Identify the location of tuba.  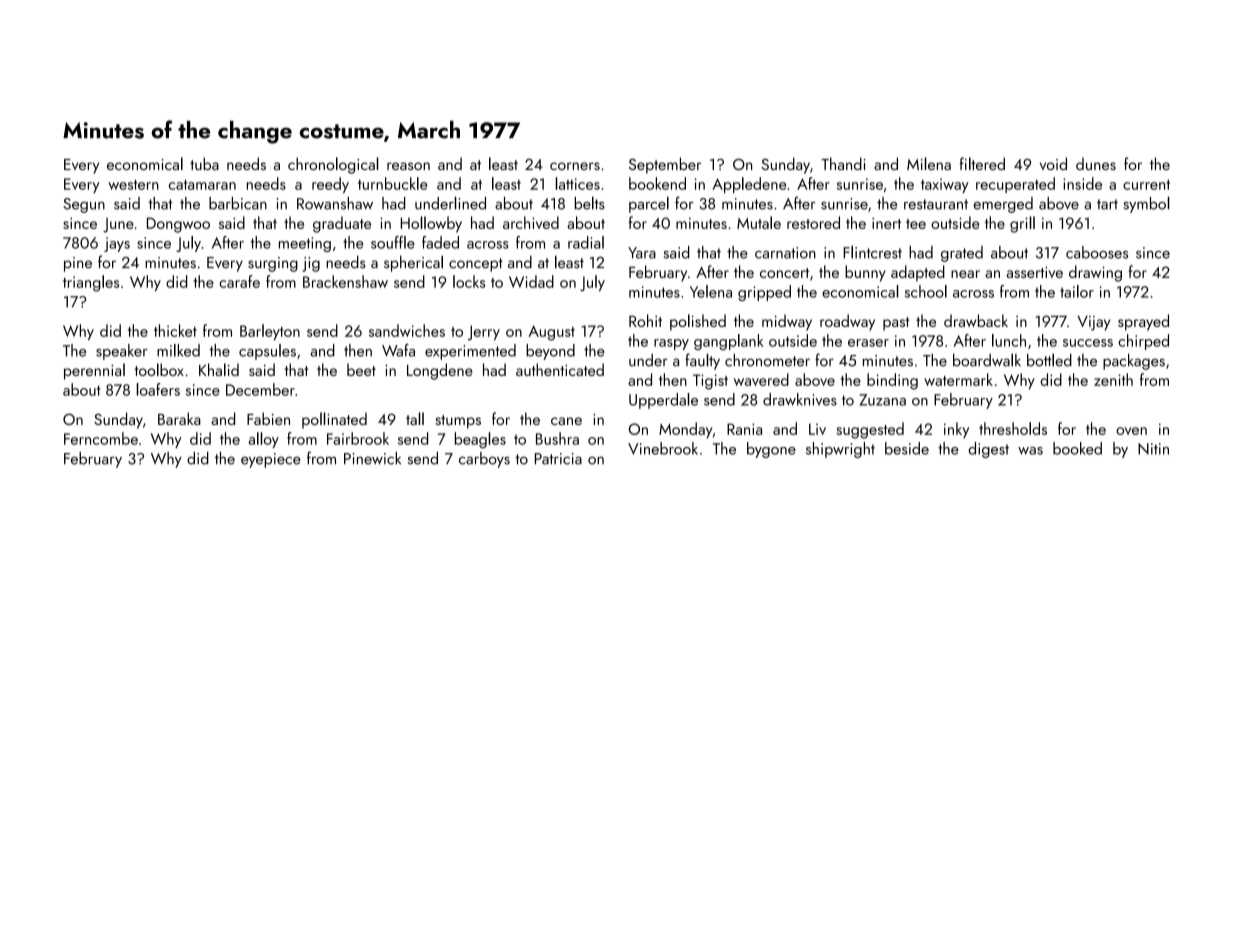
(204, 163).
